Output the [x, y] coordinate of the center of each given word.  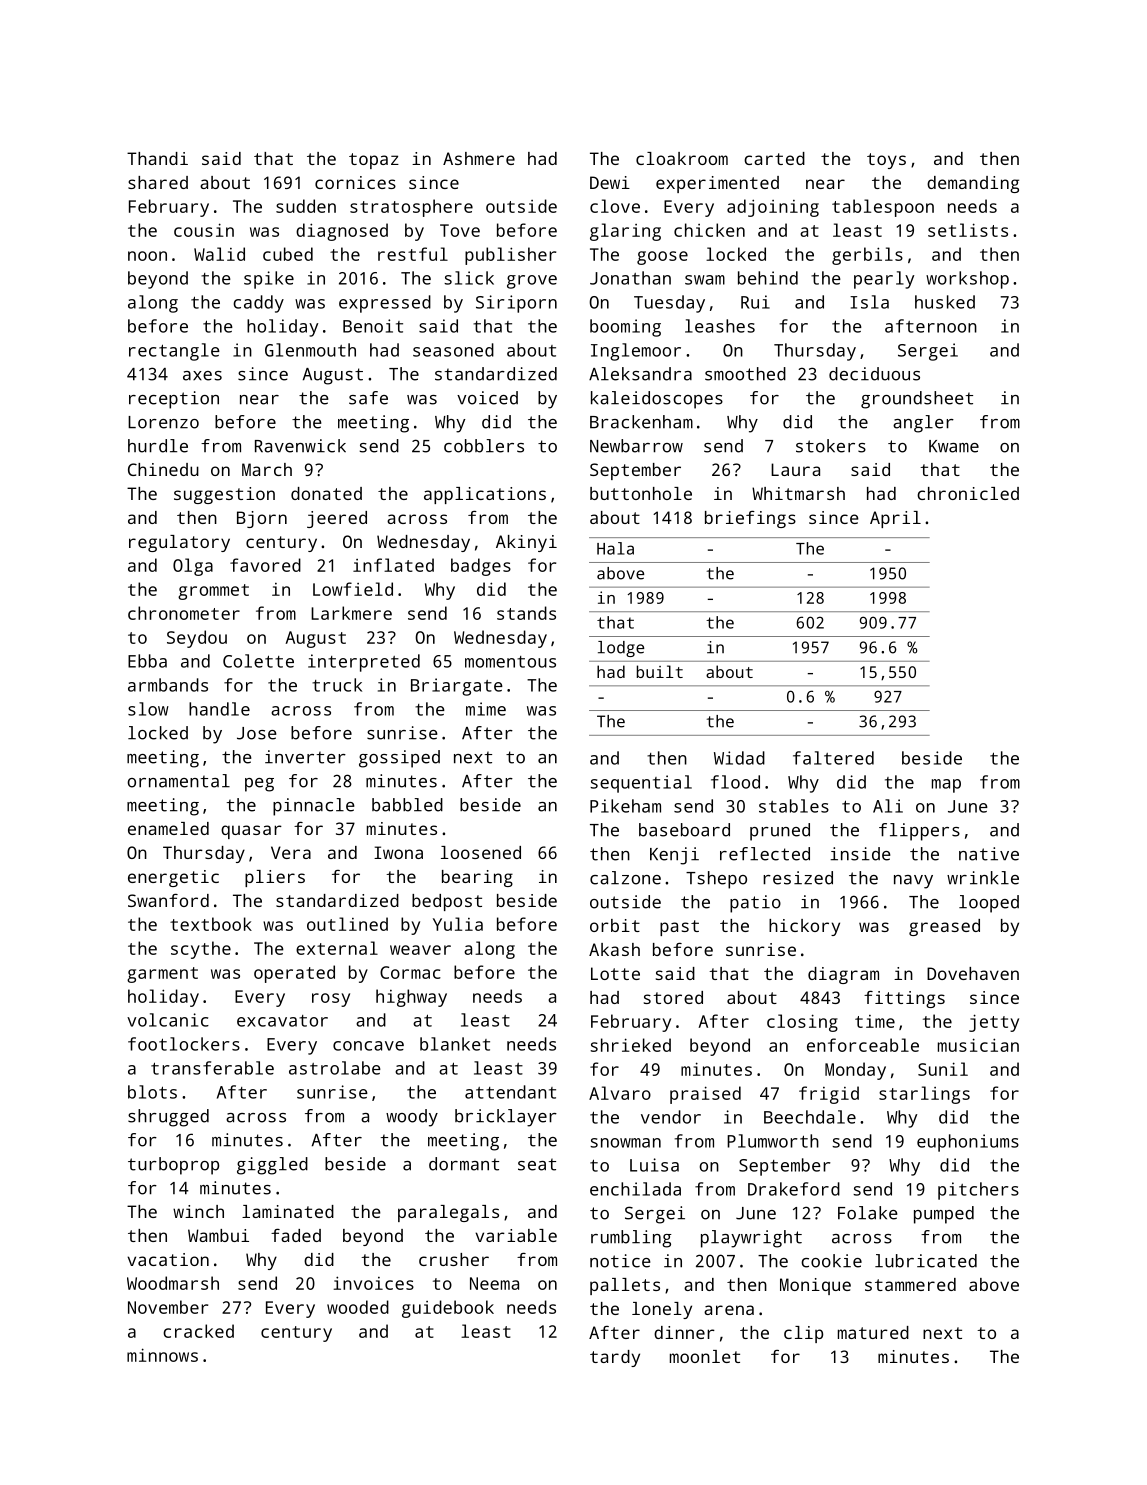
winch [198, 1211]
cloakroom [682, 158]
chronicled [968, 493]
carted [774, 158]
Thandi [157, 158]
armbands [168, 685]
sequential [641, 784]
